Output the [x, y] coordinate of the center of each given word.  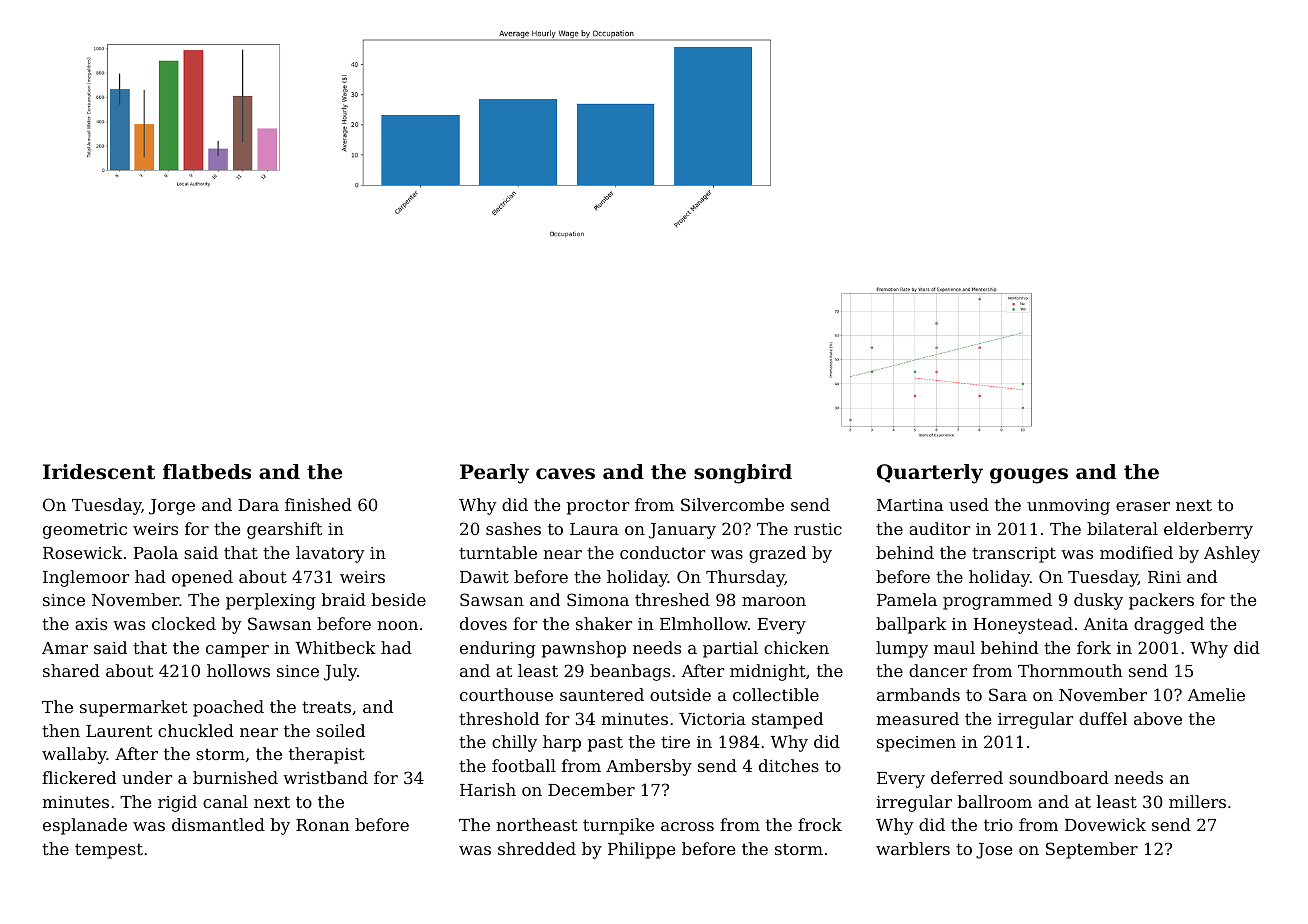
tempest [109, 851]
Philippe [641, 850]
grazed [777, 554]
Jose [994, 851]
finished [318, 504]
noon [397, 625]
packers [1161, 601]
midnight [768, 672]
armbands [918, 694]
